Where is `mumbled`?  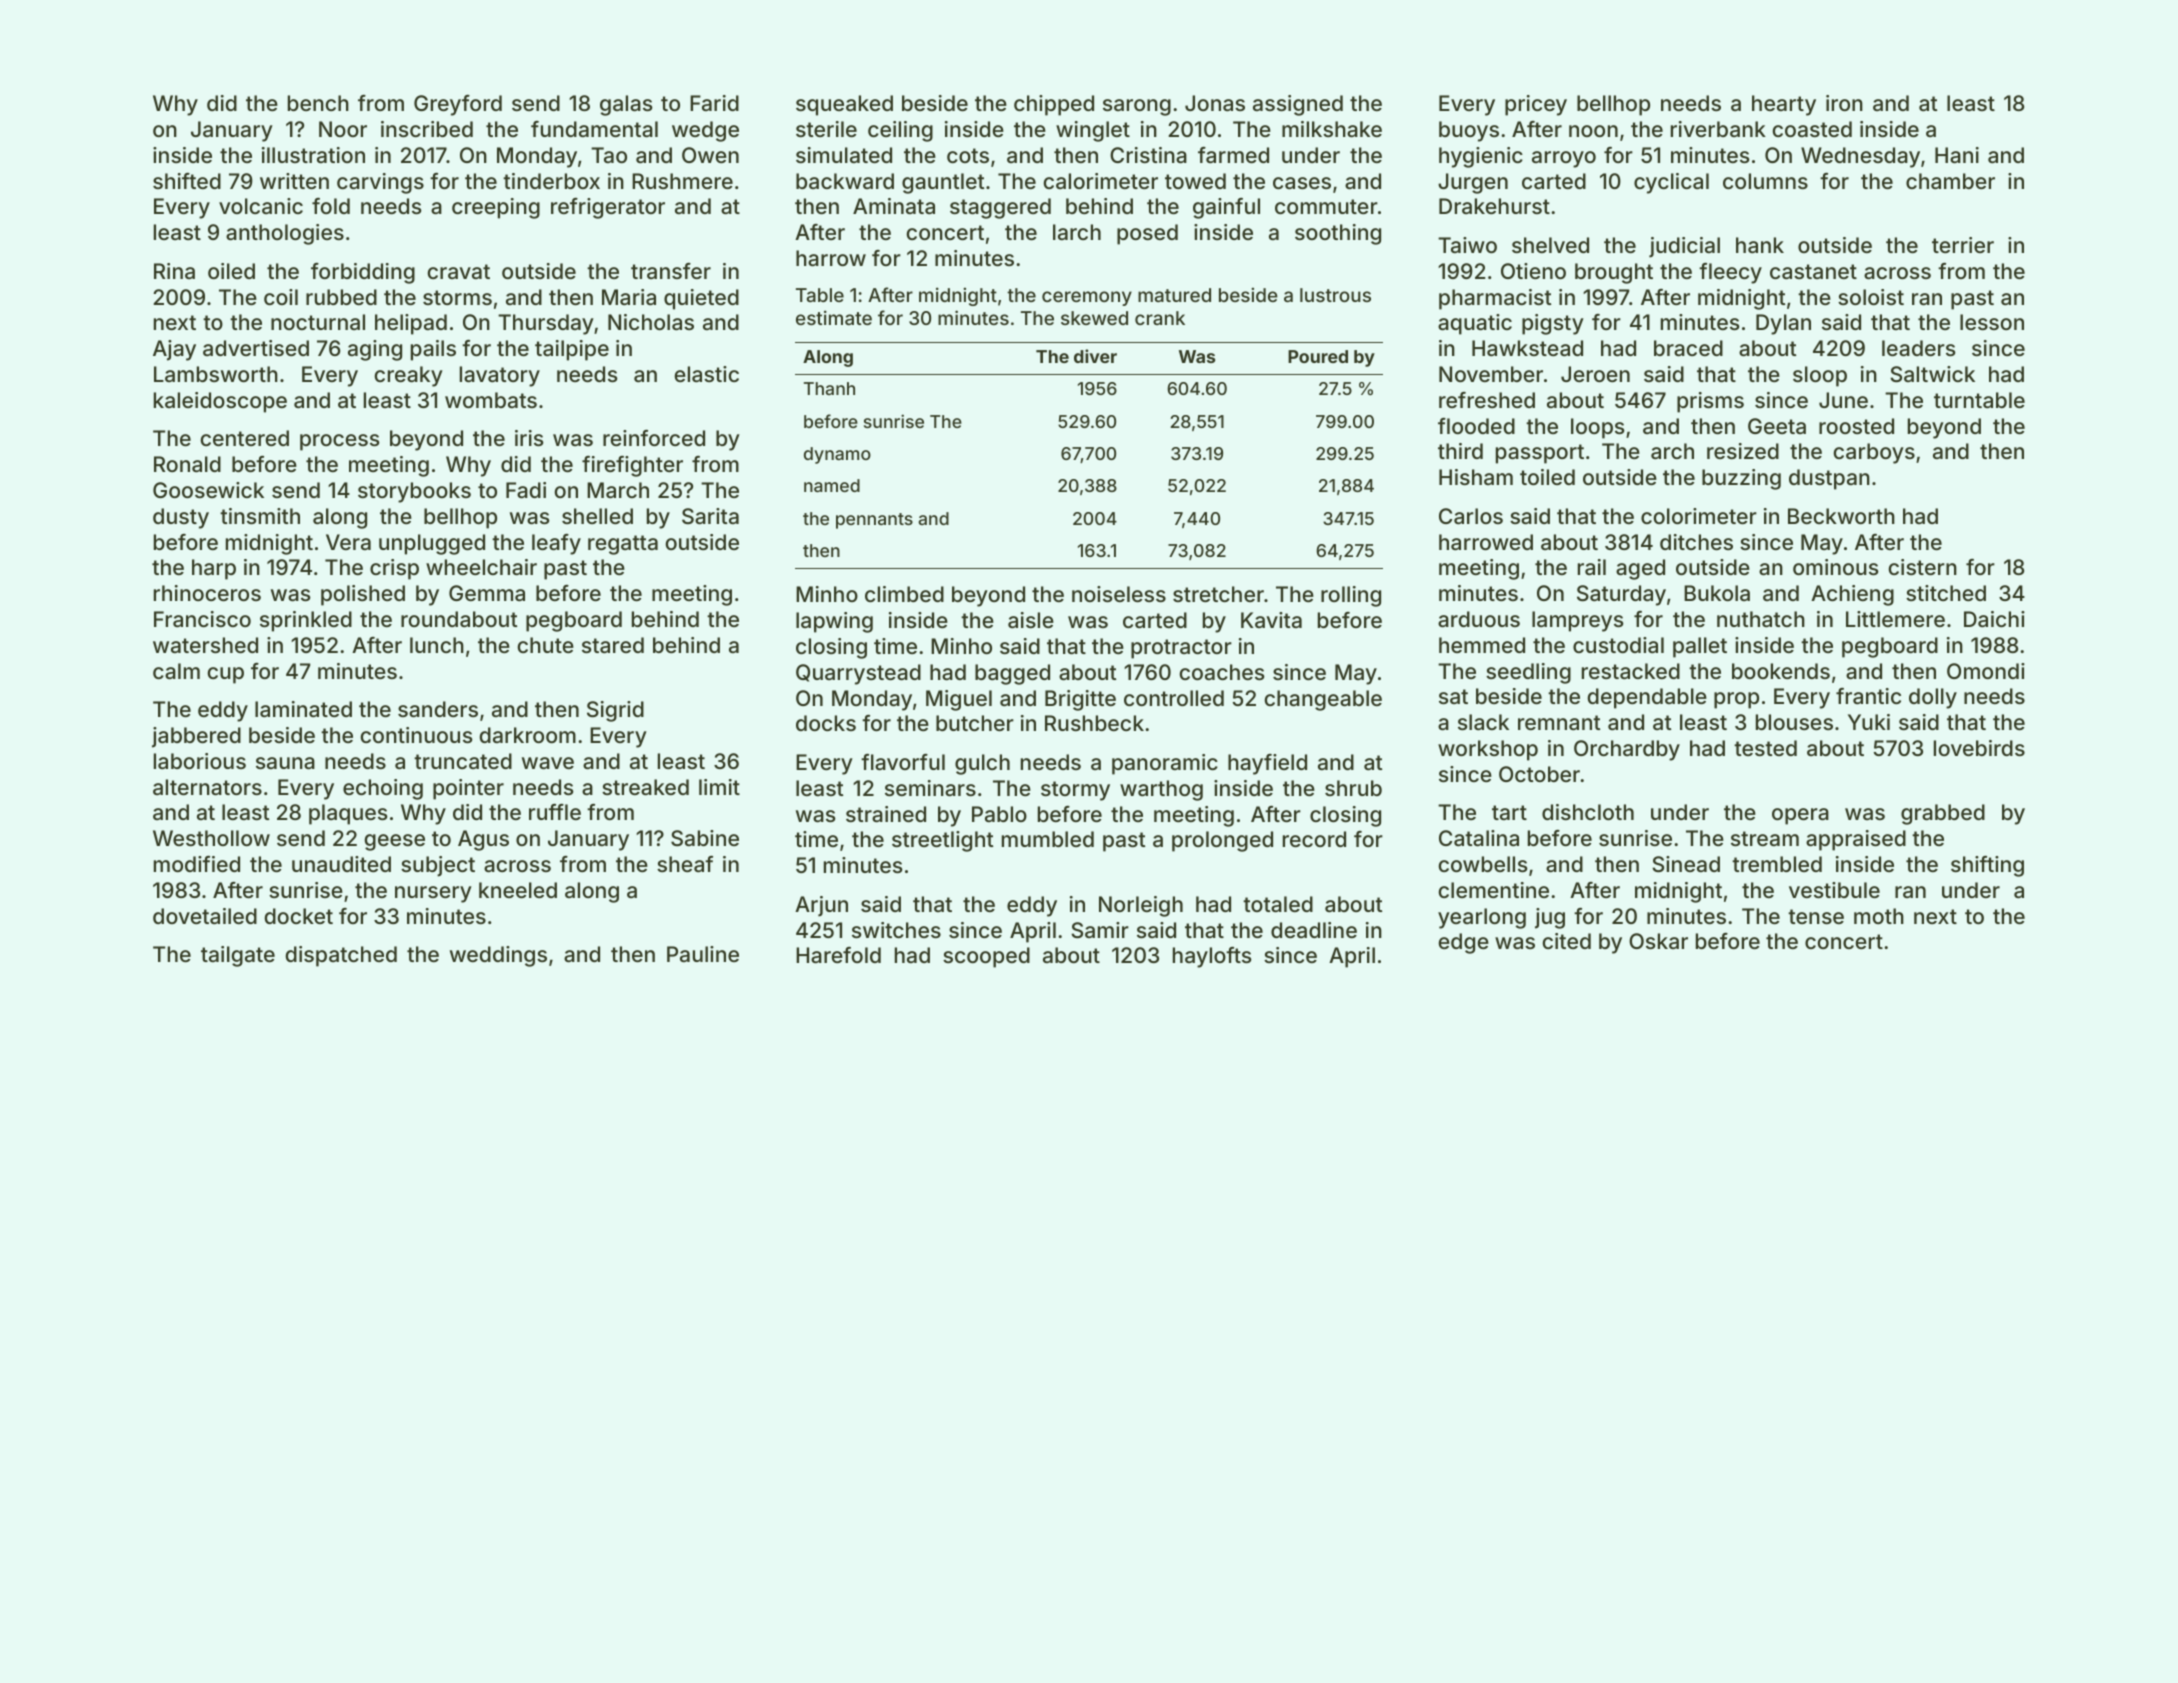 mumbled is located at coordinates (1048, 839).
